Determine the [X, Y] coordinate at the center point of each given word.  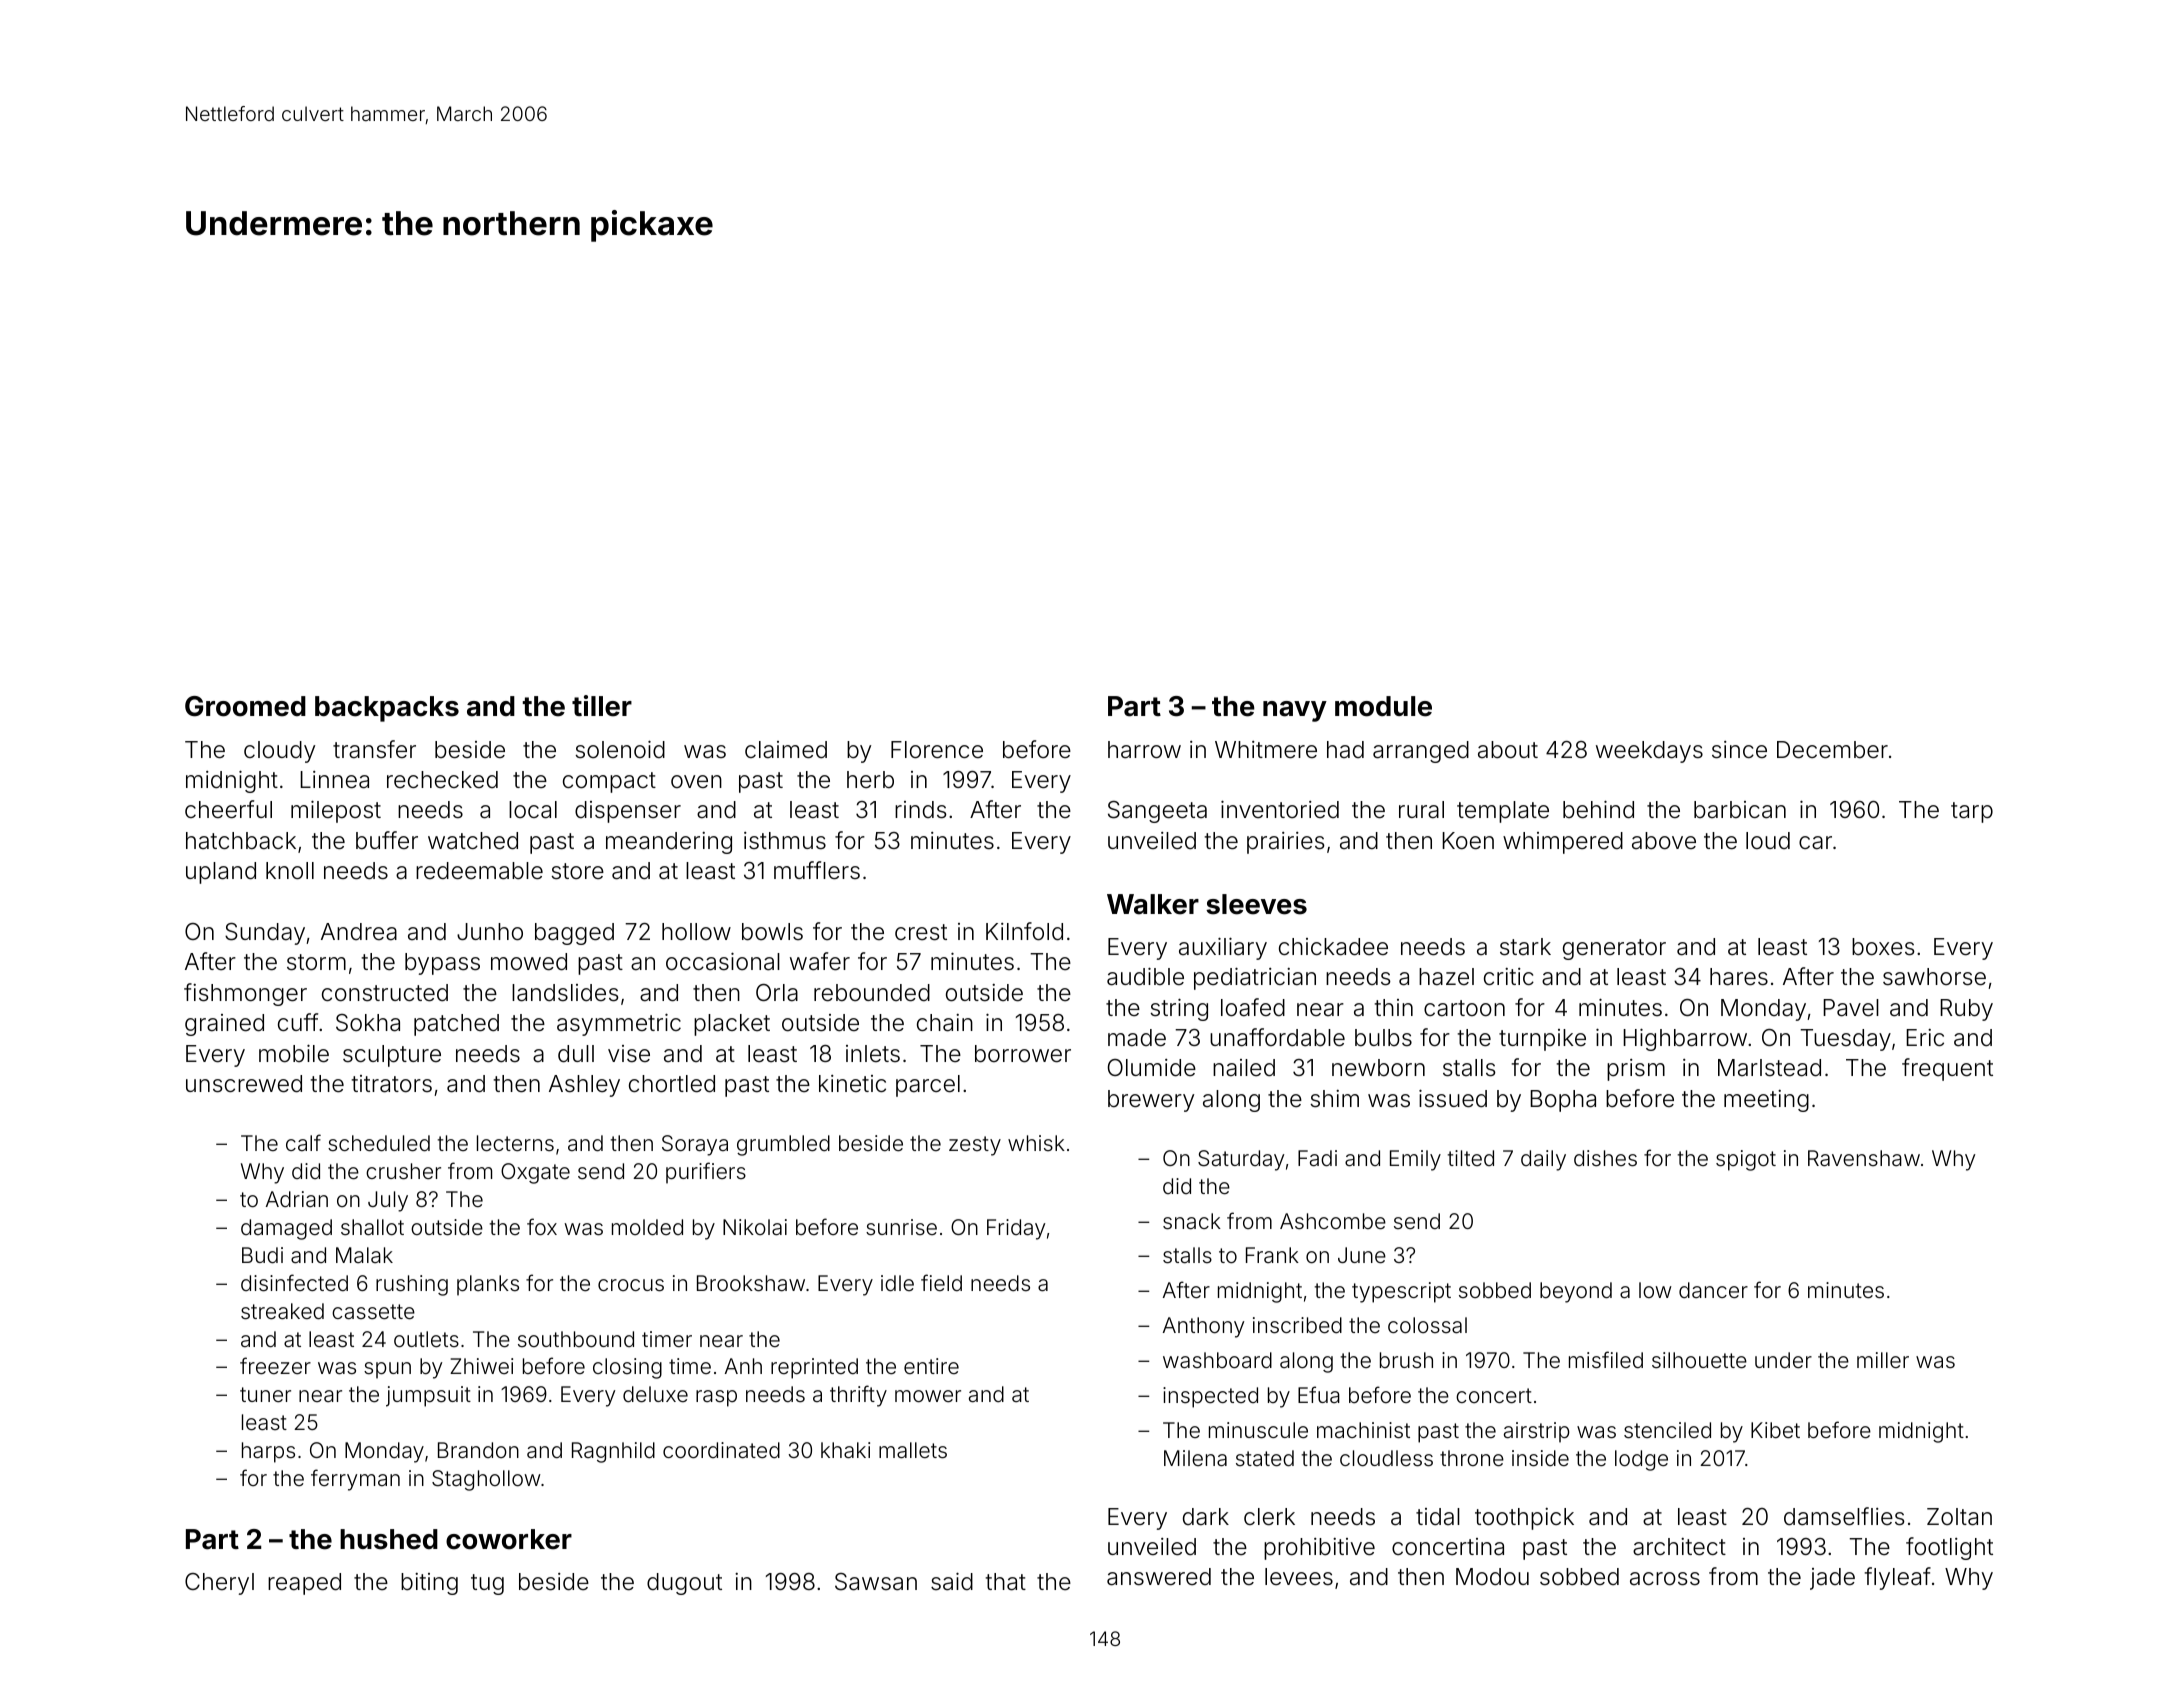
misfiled [1606, 1360]
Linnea [334, 780]
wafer [820, 961]
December [1832, 750]
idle [897, 1283]
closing [627, 1368]
